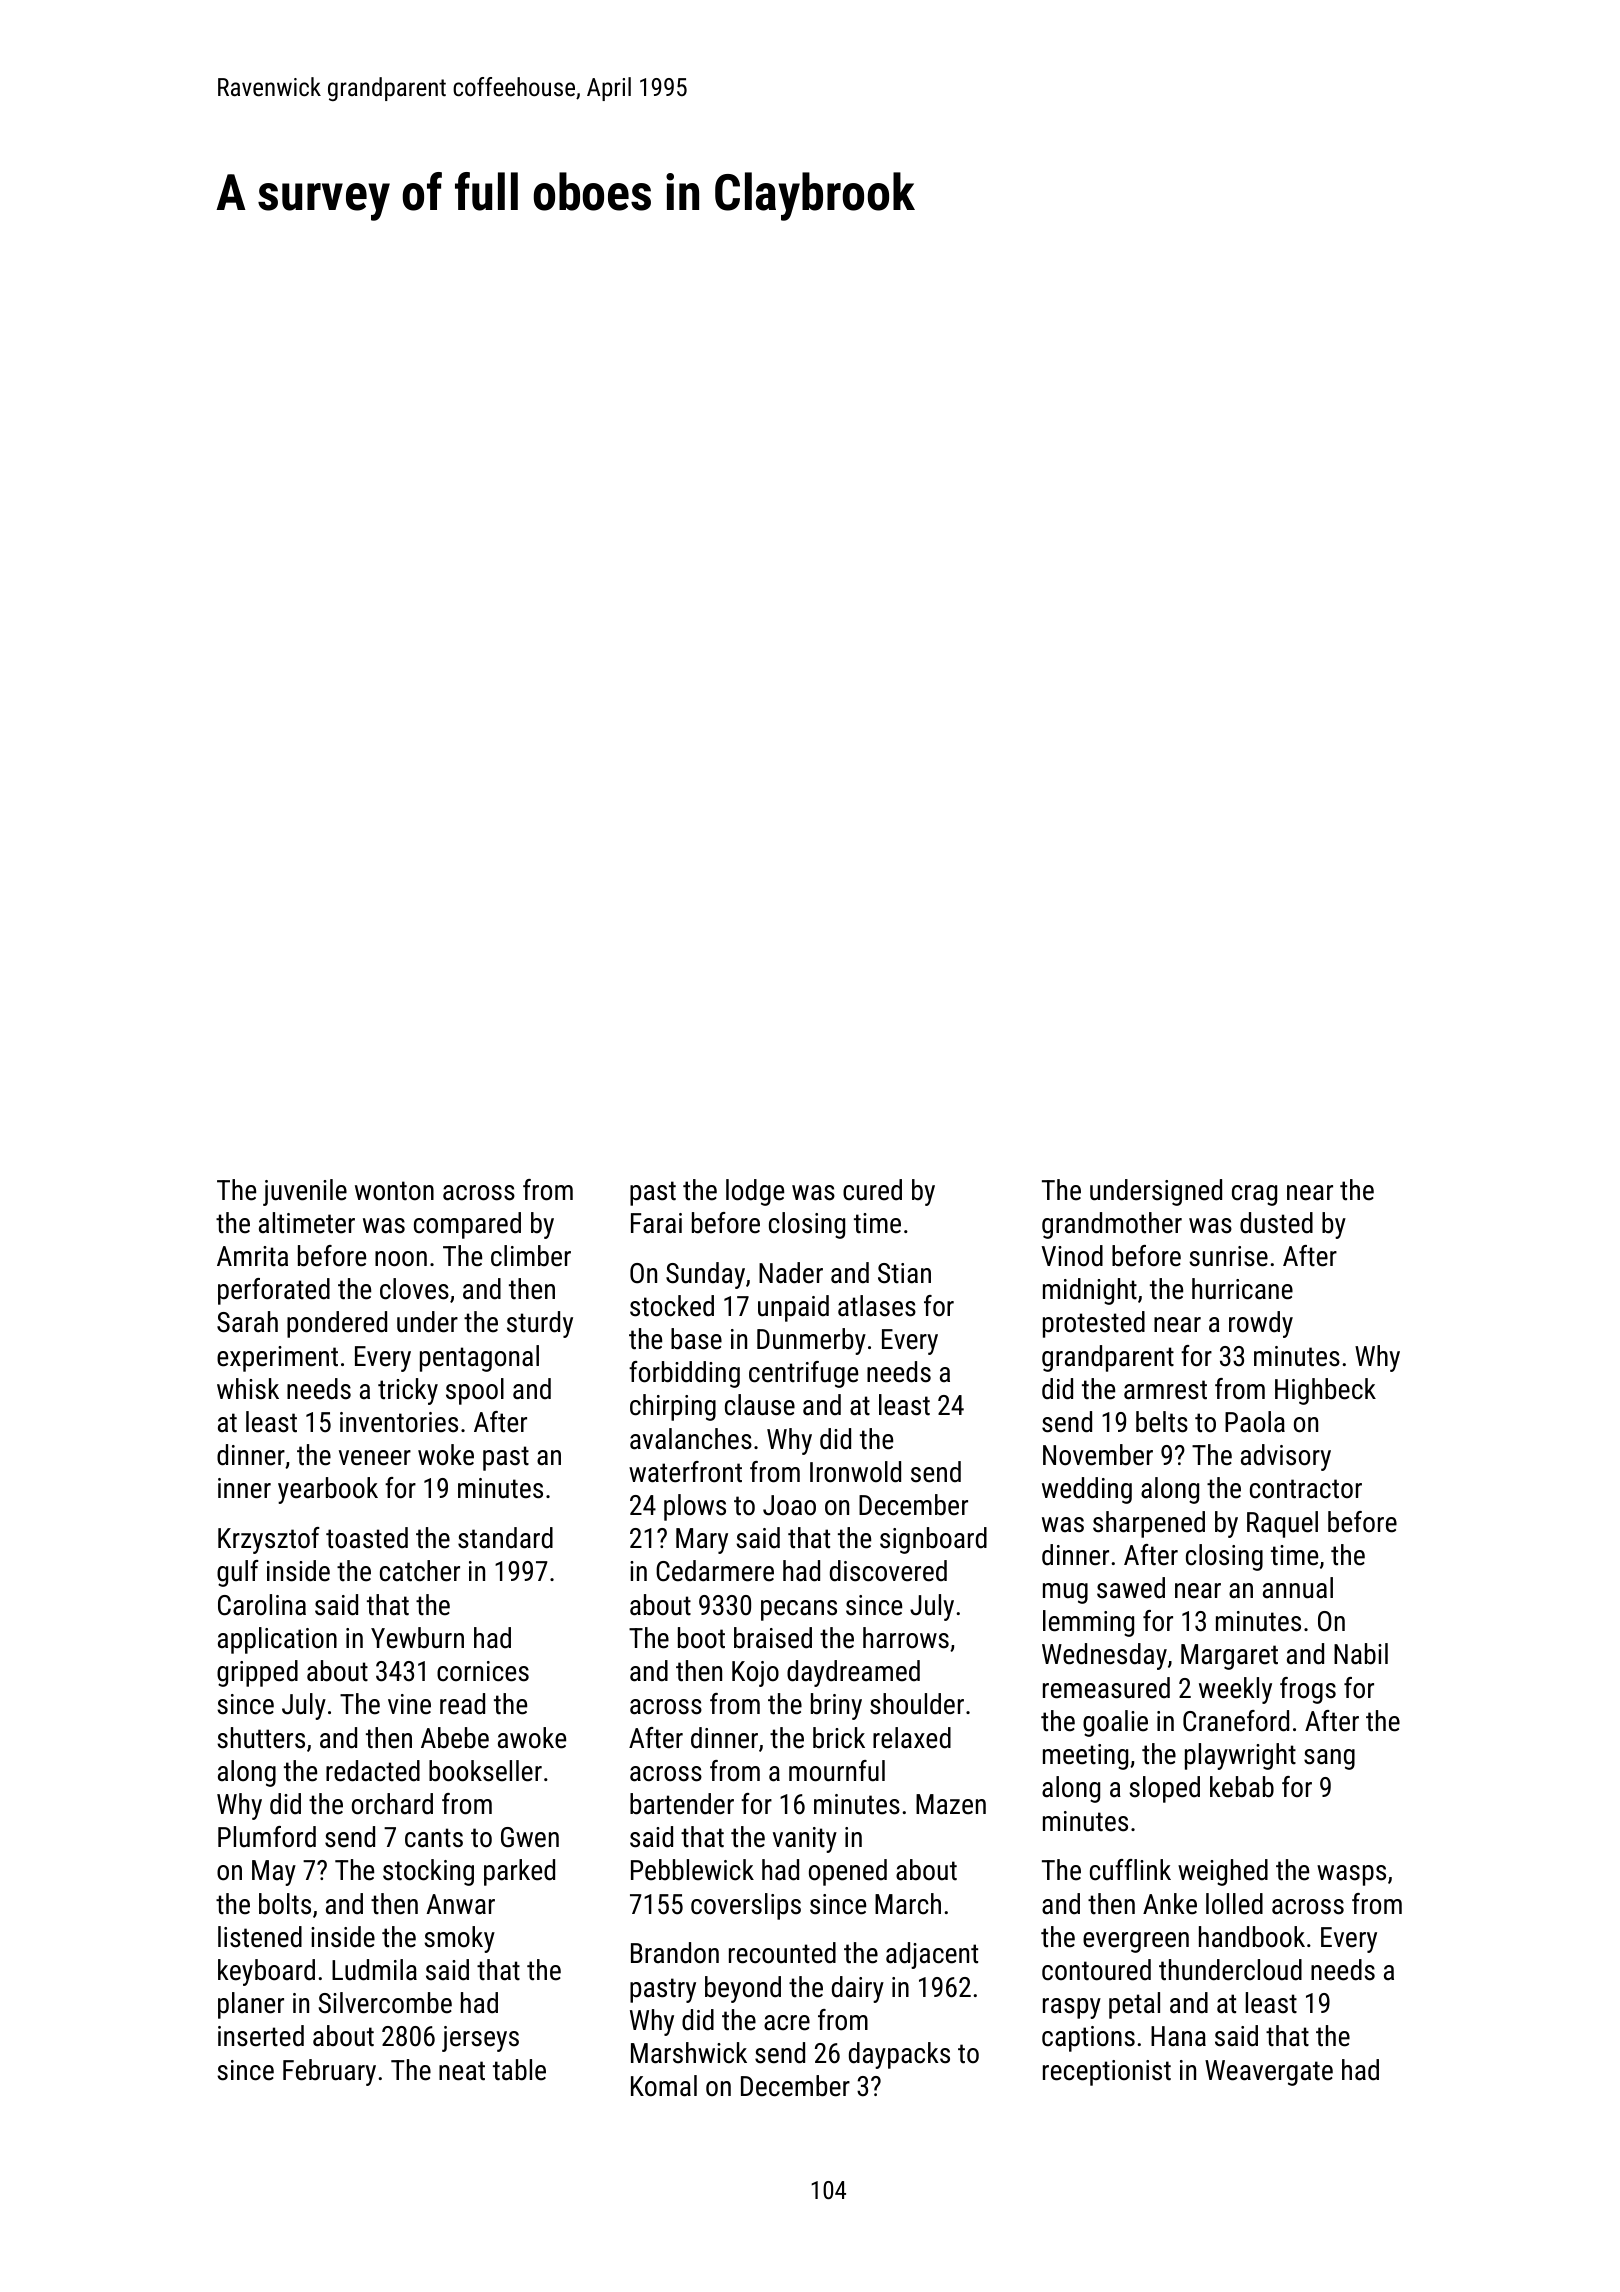  What do you see at coordinates (755, 1192) in the screenshot?
I see `lodge` at bounding box center [755, 1192].
